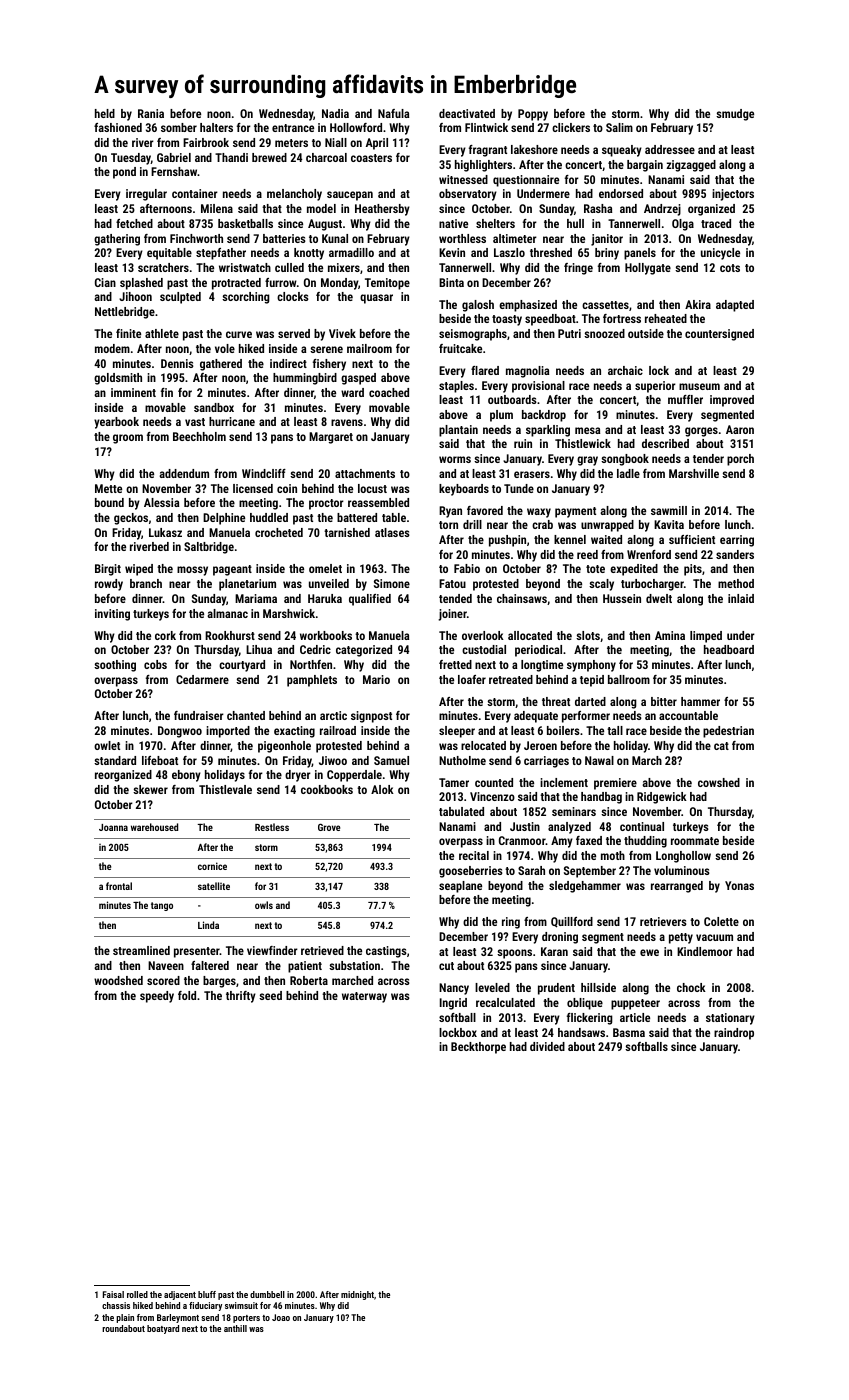  Describe the element at coordinates (728, 732) in the screenshot. I see `pedestrian` at that location.
